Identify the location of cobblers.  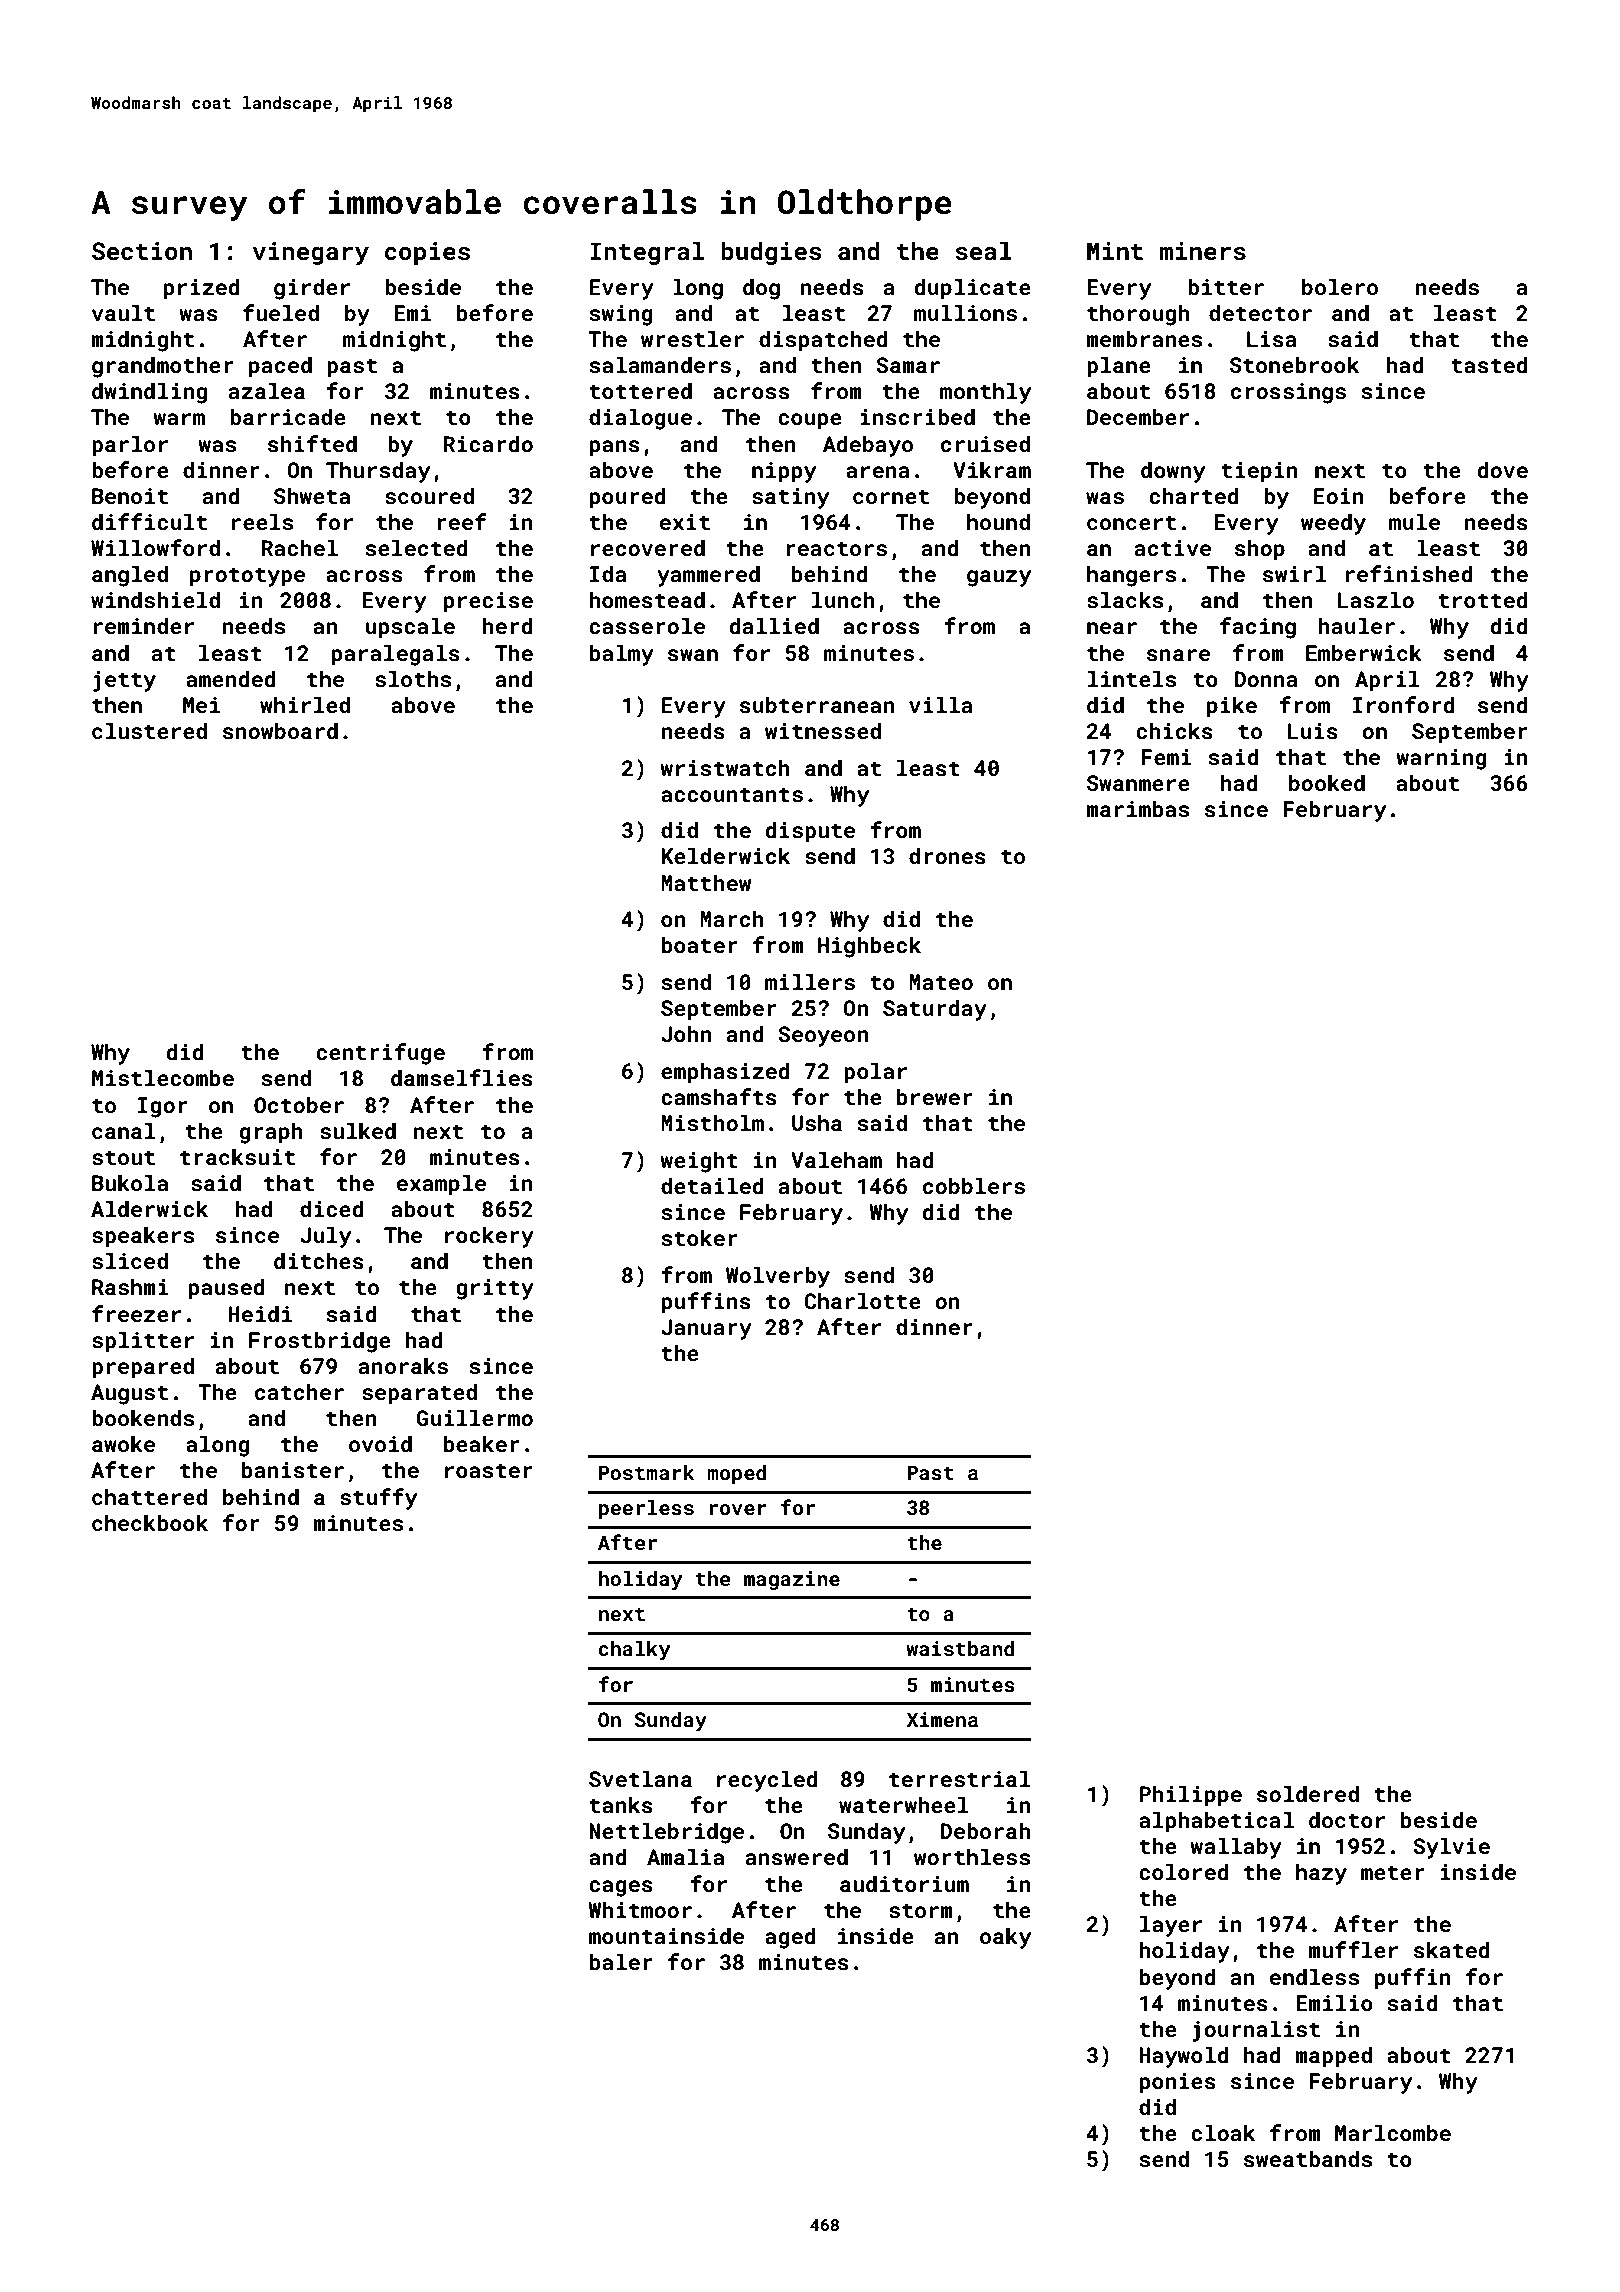
(974, 1185).
